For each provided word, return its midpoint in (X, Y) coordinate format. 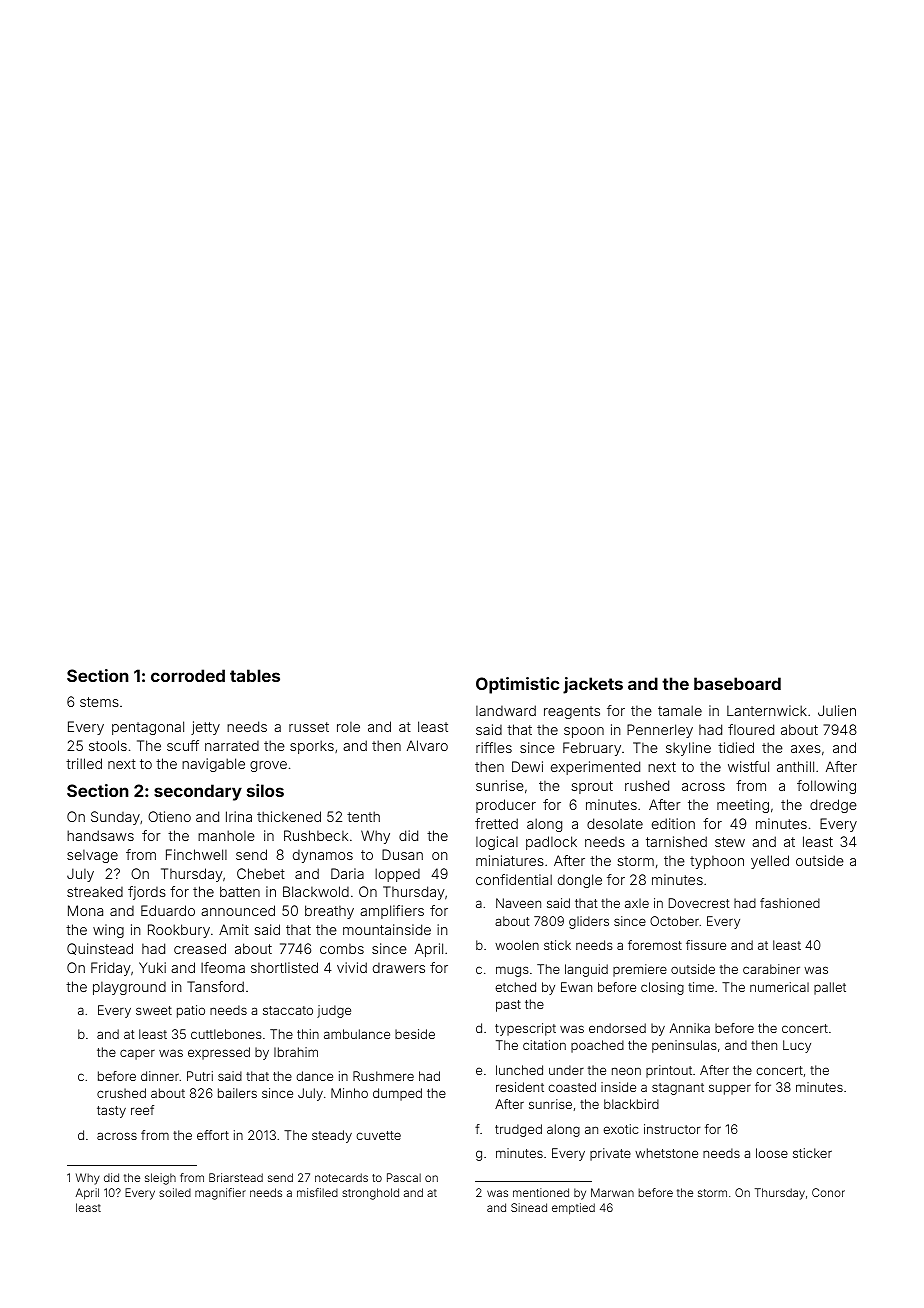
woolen (517, 945)
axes (806, 749)
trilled (84, 763)
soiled (175, 1192)
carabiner (771, 969)
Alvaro (427, 745)
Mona (85, 910)
